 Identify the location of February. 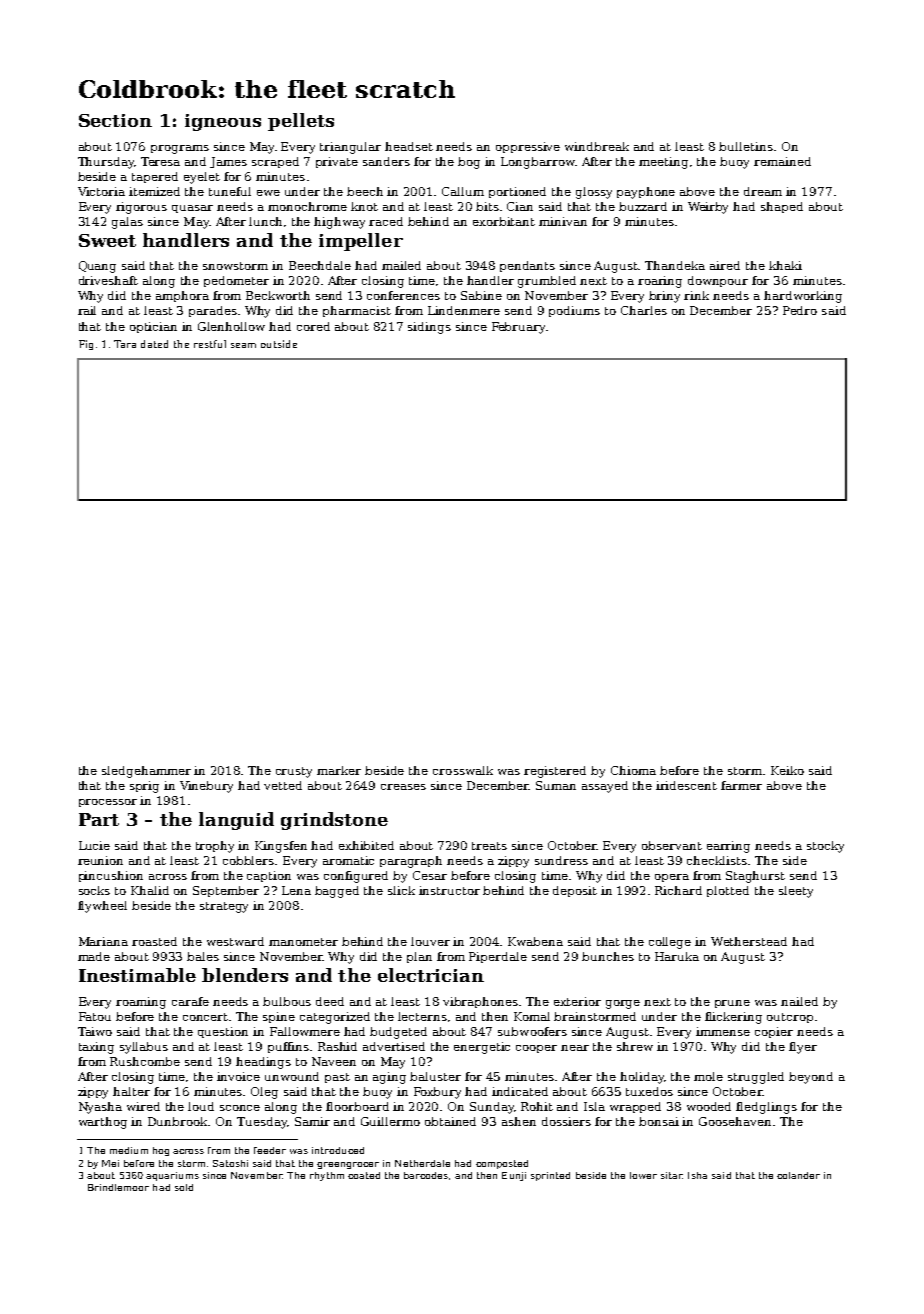
(518, 328).
